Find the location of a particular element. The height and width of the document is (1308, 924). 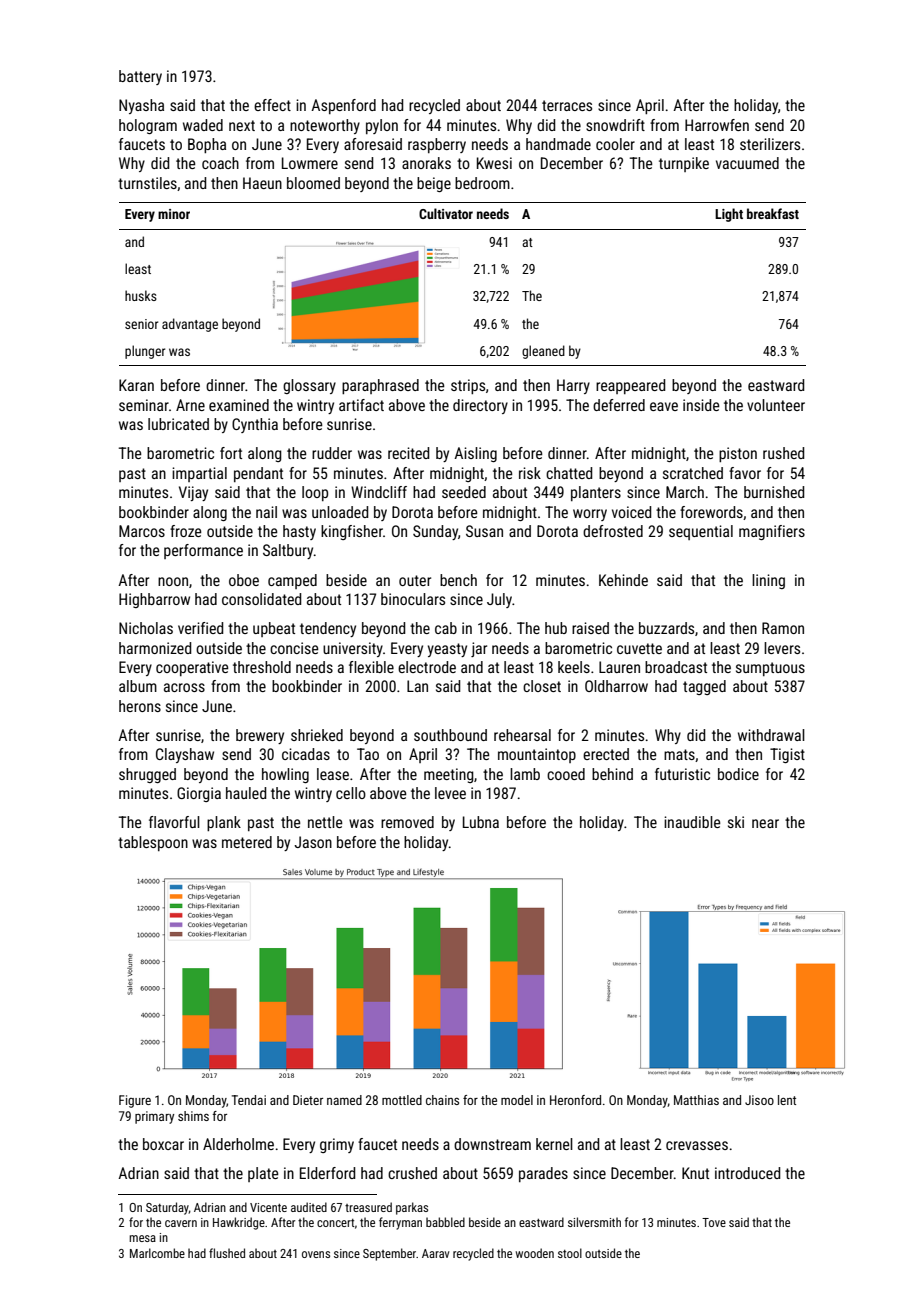

removed is located at coordinates (407, 822).
